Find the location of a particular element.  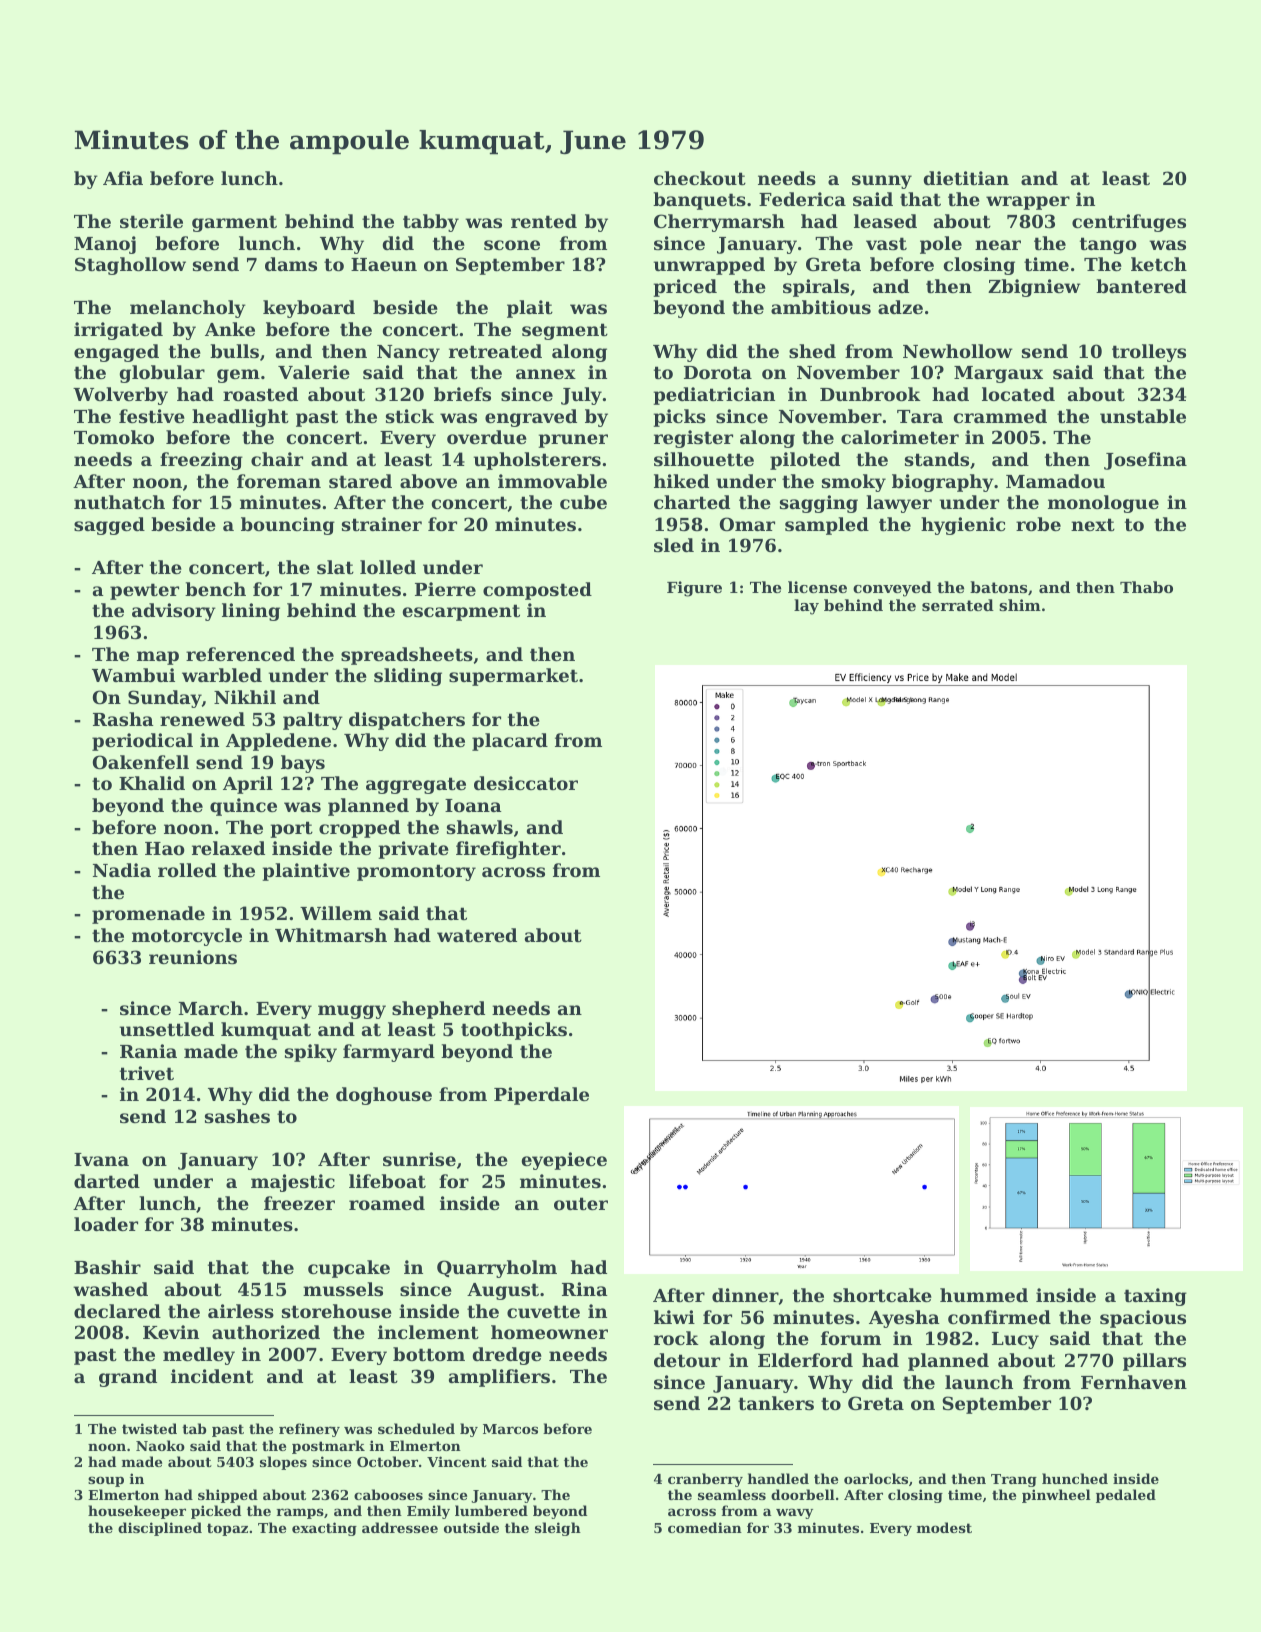

desiccator is located at coordinates (526, 783).
